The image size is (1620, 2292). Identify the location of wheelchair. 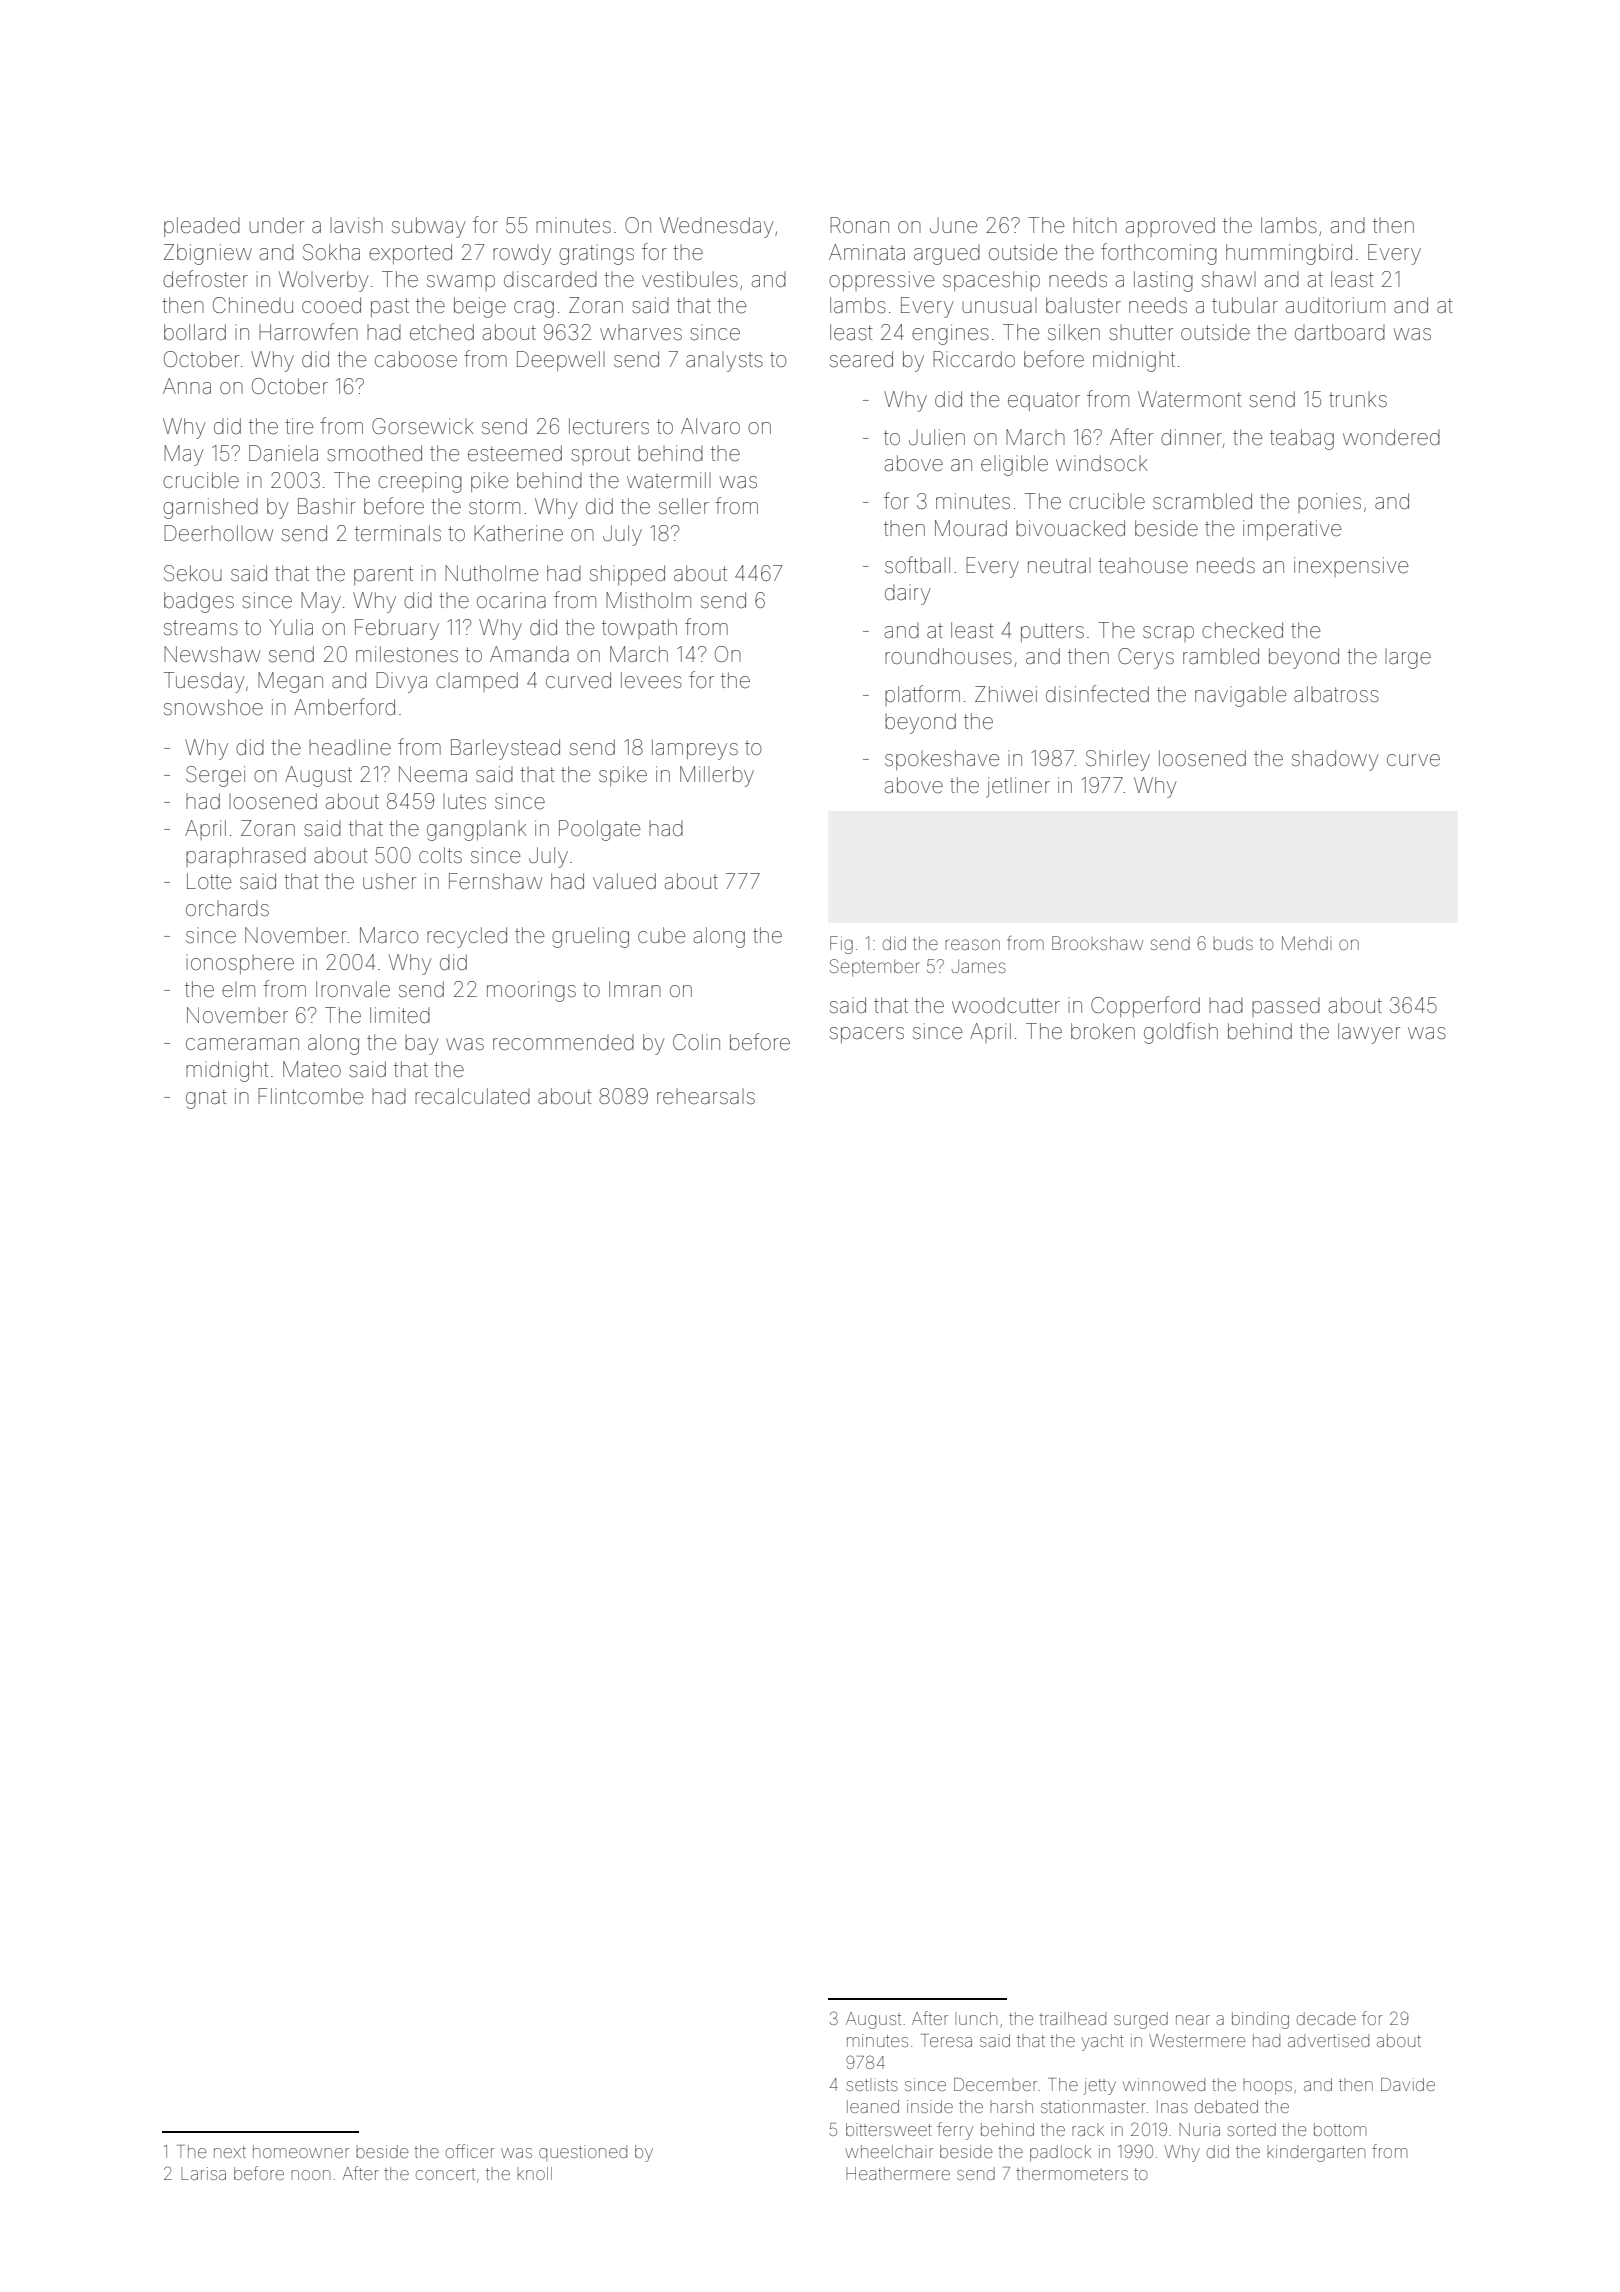
(889, 2151).
